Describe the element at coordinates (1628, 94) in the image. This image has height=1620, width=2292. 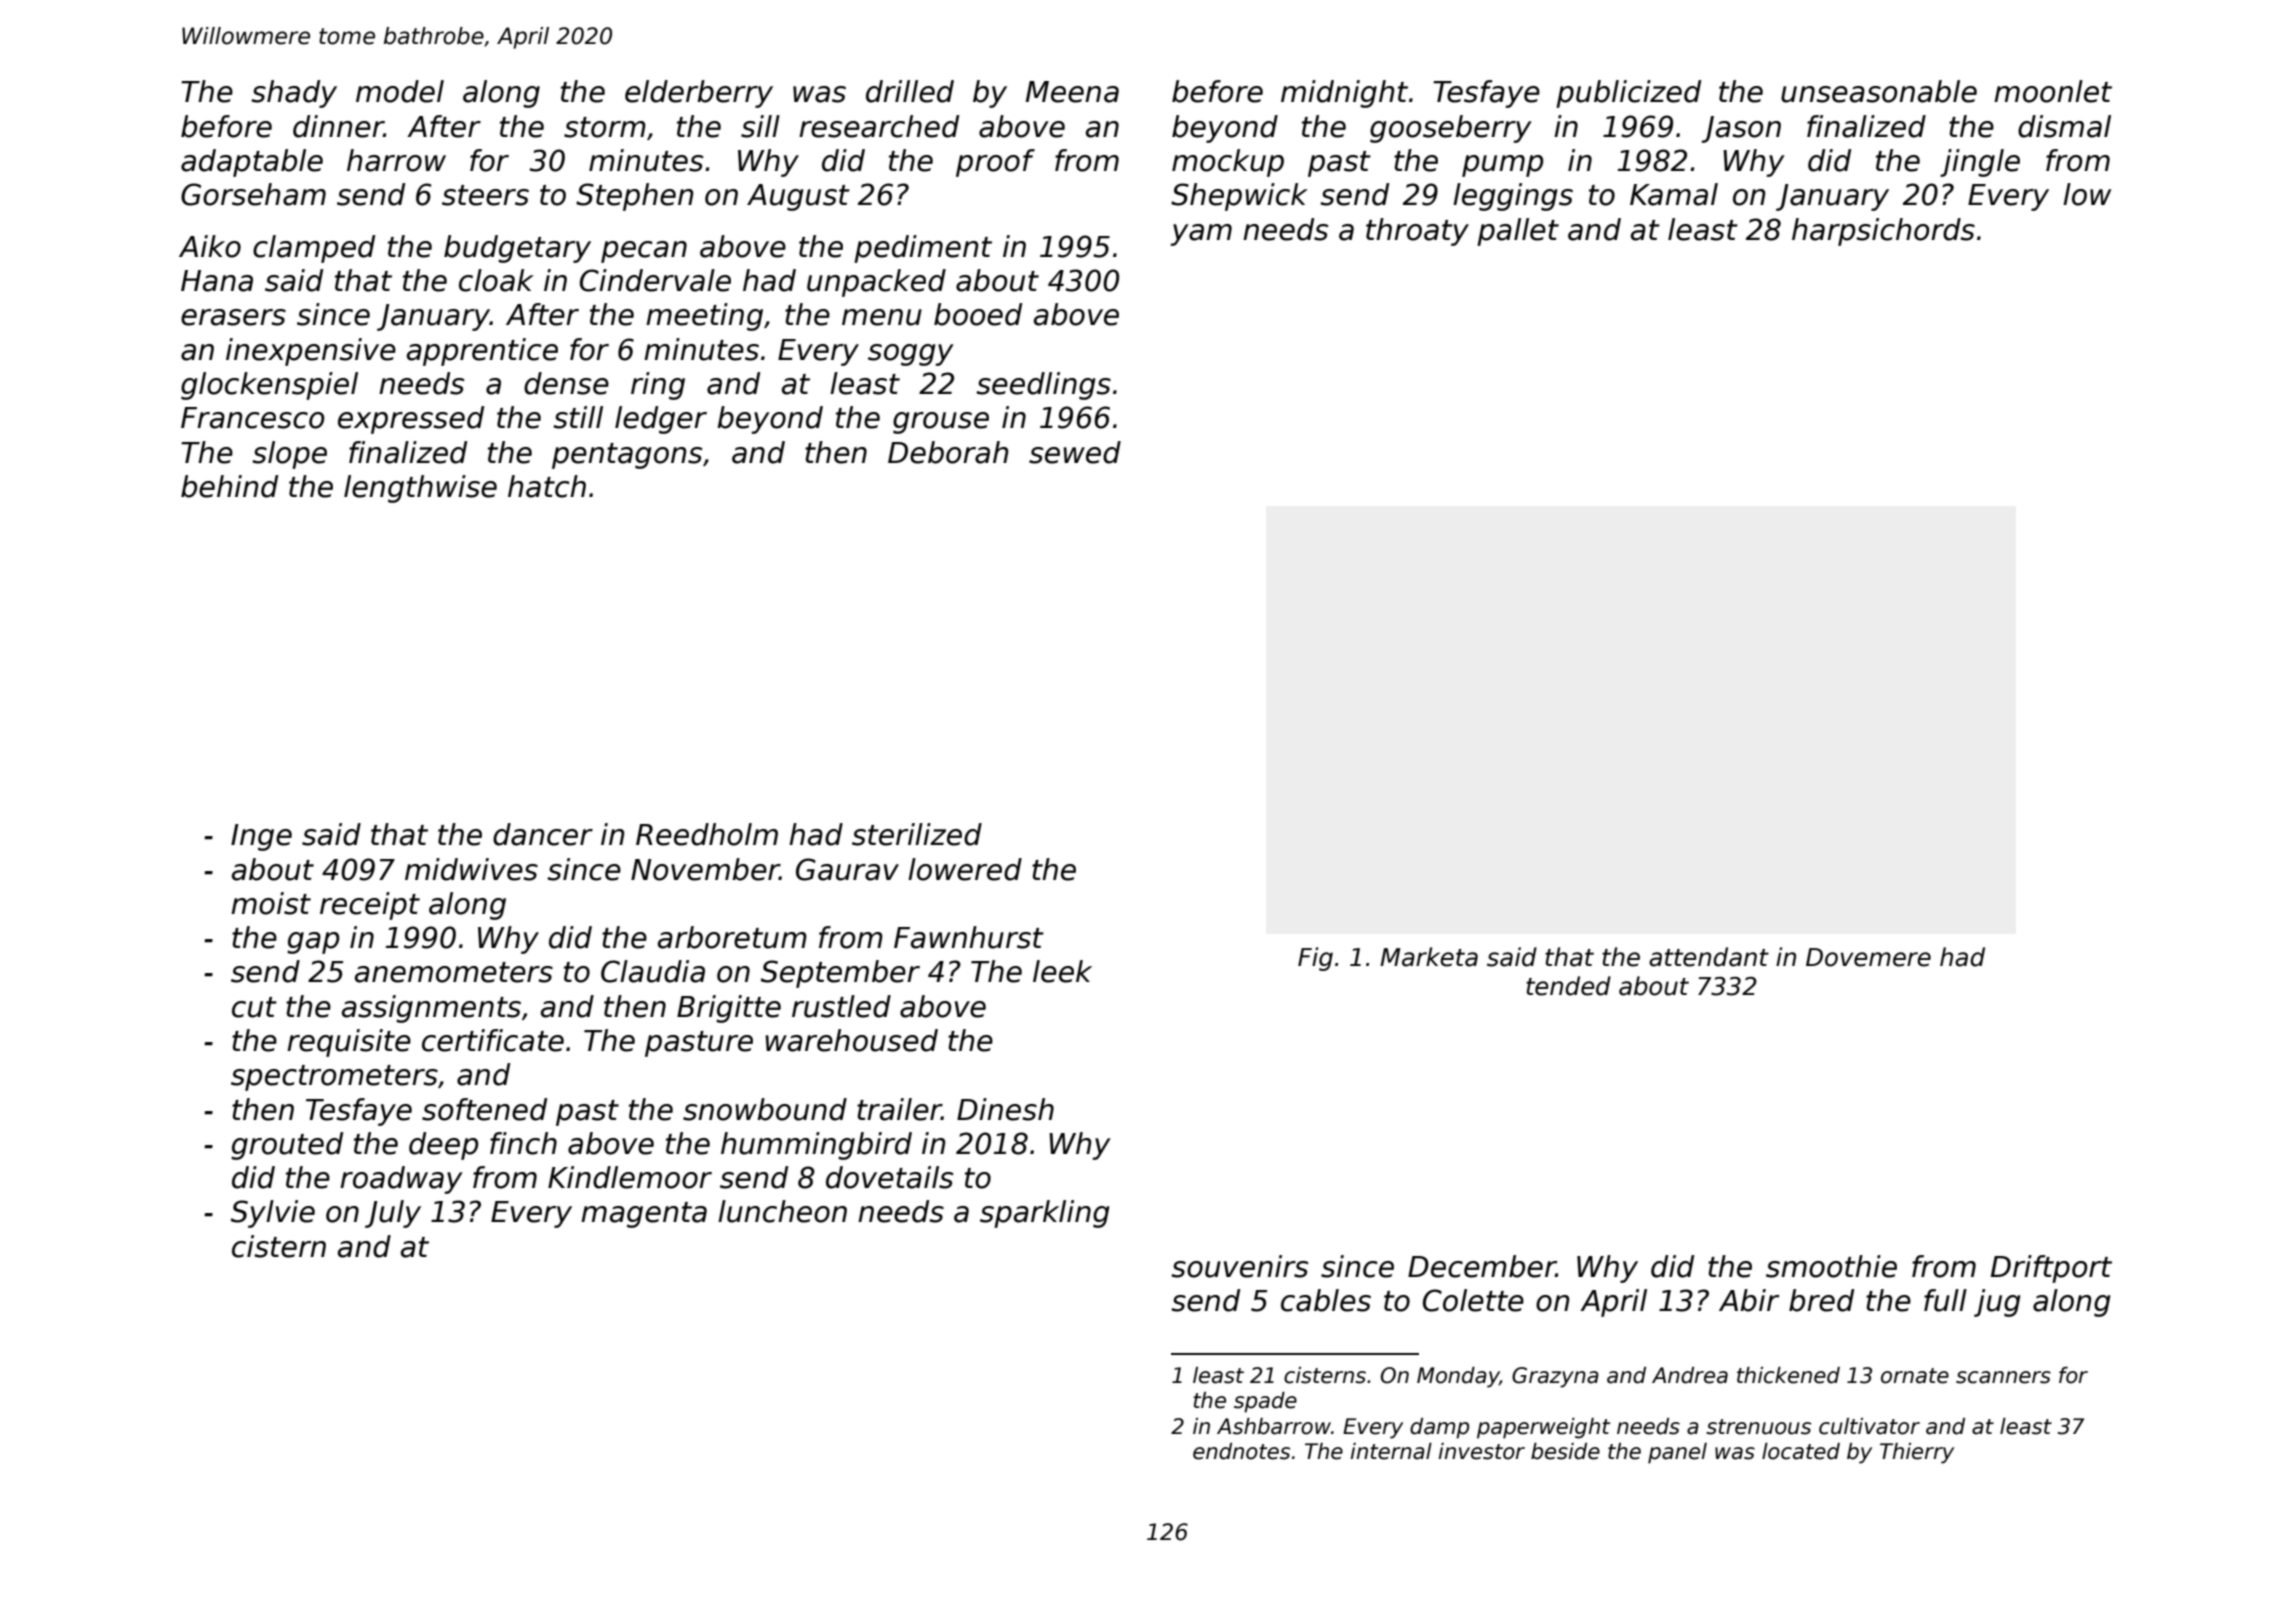
I see `publicized` at that location.
